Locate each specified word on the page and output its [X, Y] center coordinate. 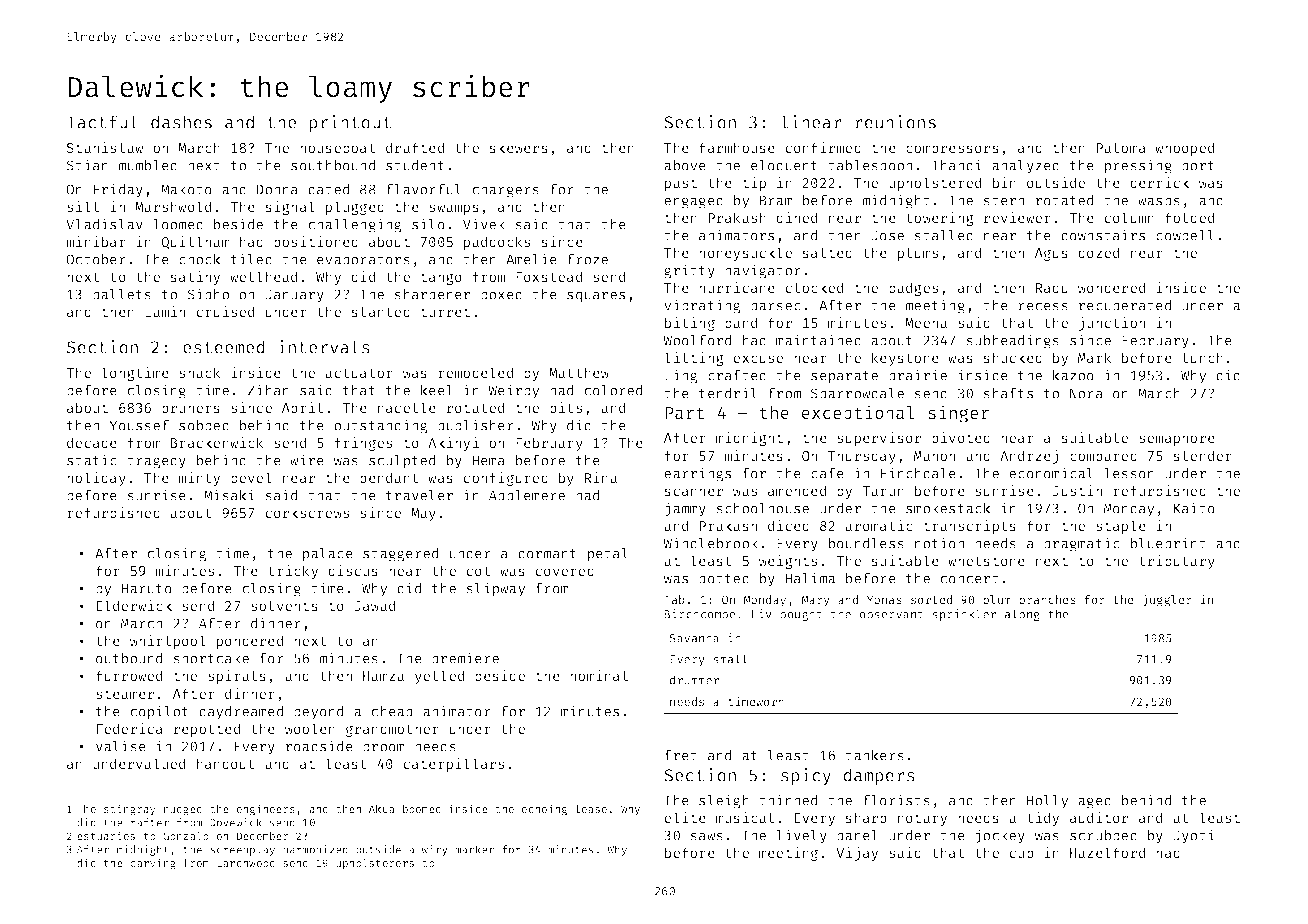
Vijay [857, 854]
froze [587, 259]
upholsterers [375, 864]
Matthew [579, 372]
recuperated [1125, 307]
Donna [277, 189]
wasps [1159, 203]
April [302, 409]
